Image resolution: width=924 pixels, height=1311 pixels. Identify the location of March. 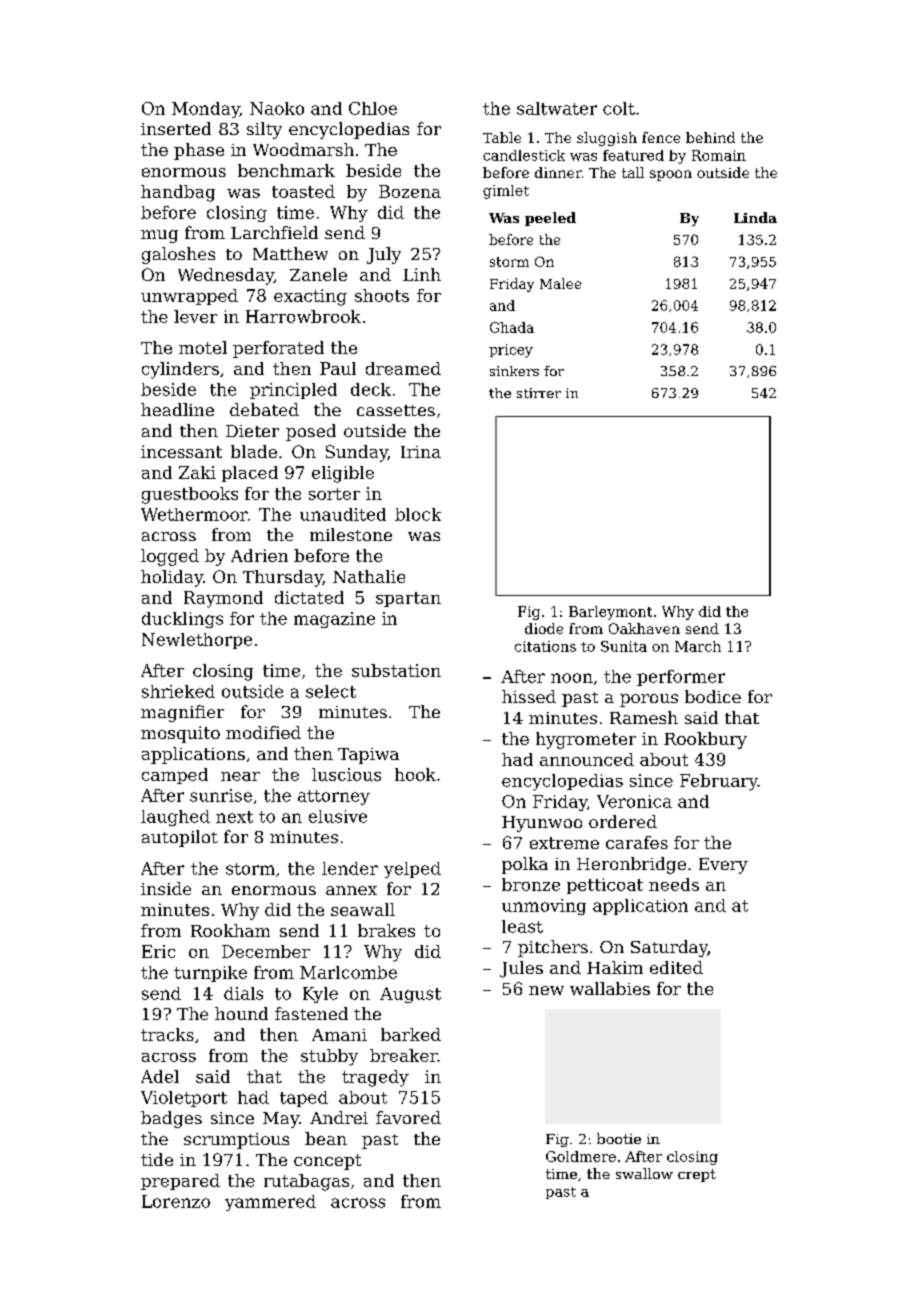
(698, 646).
